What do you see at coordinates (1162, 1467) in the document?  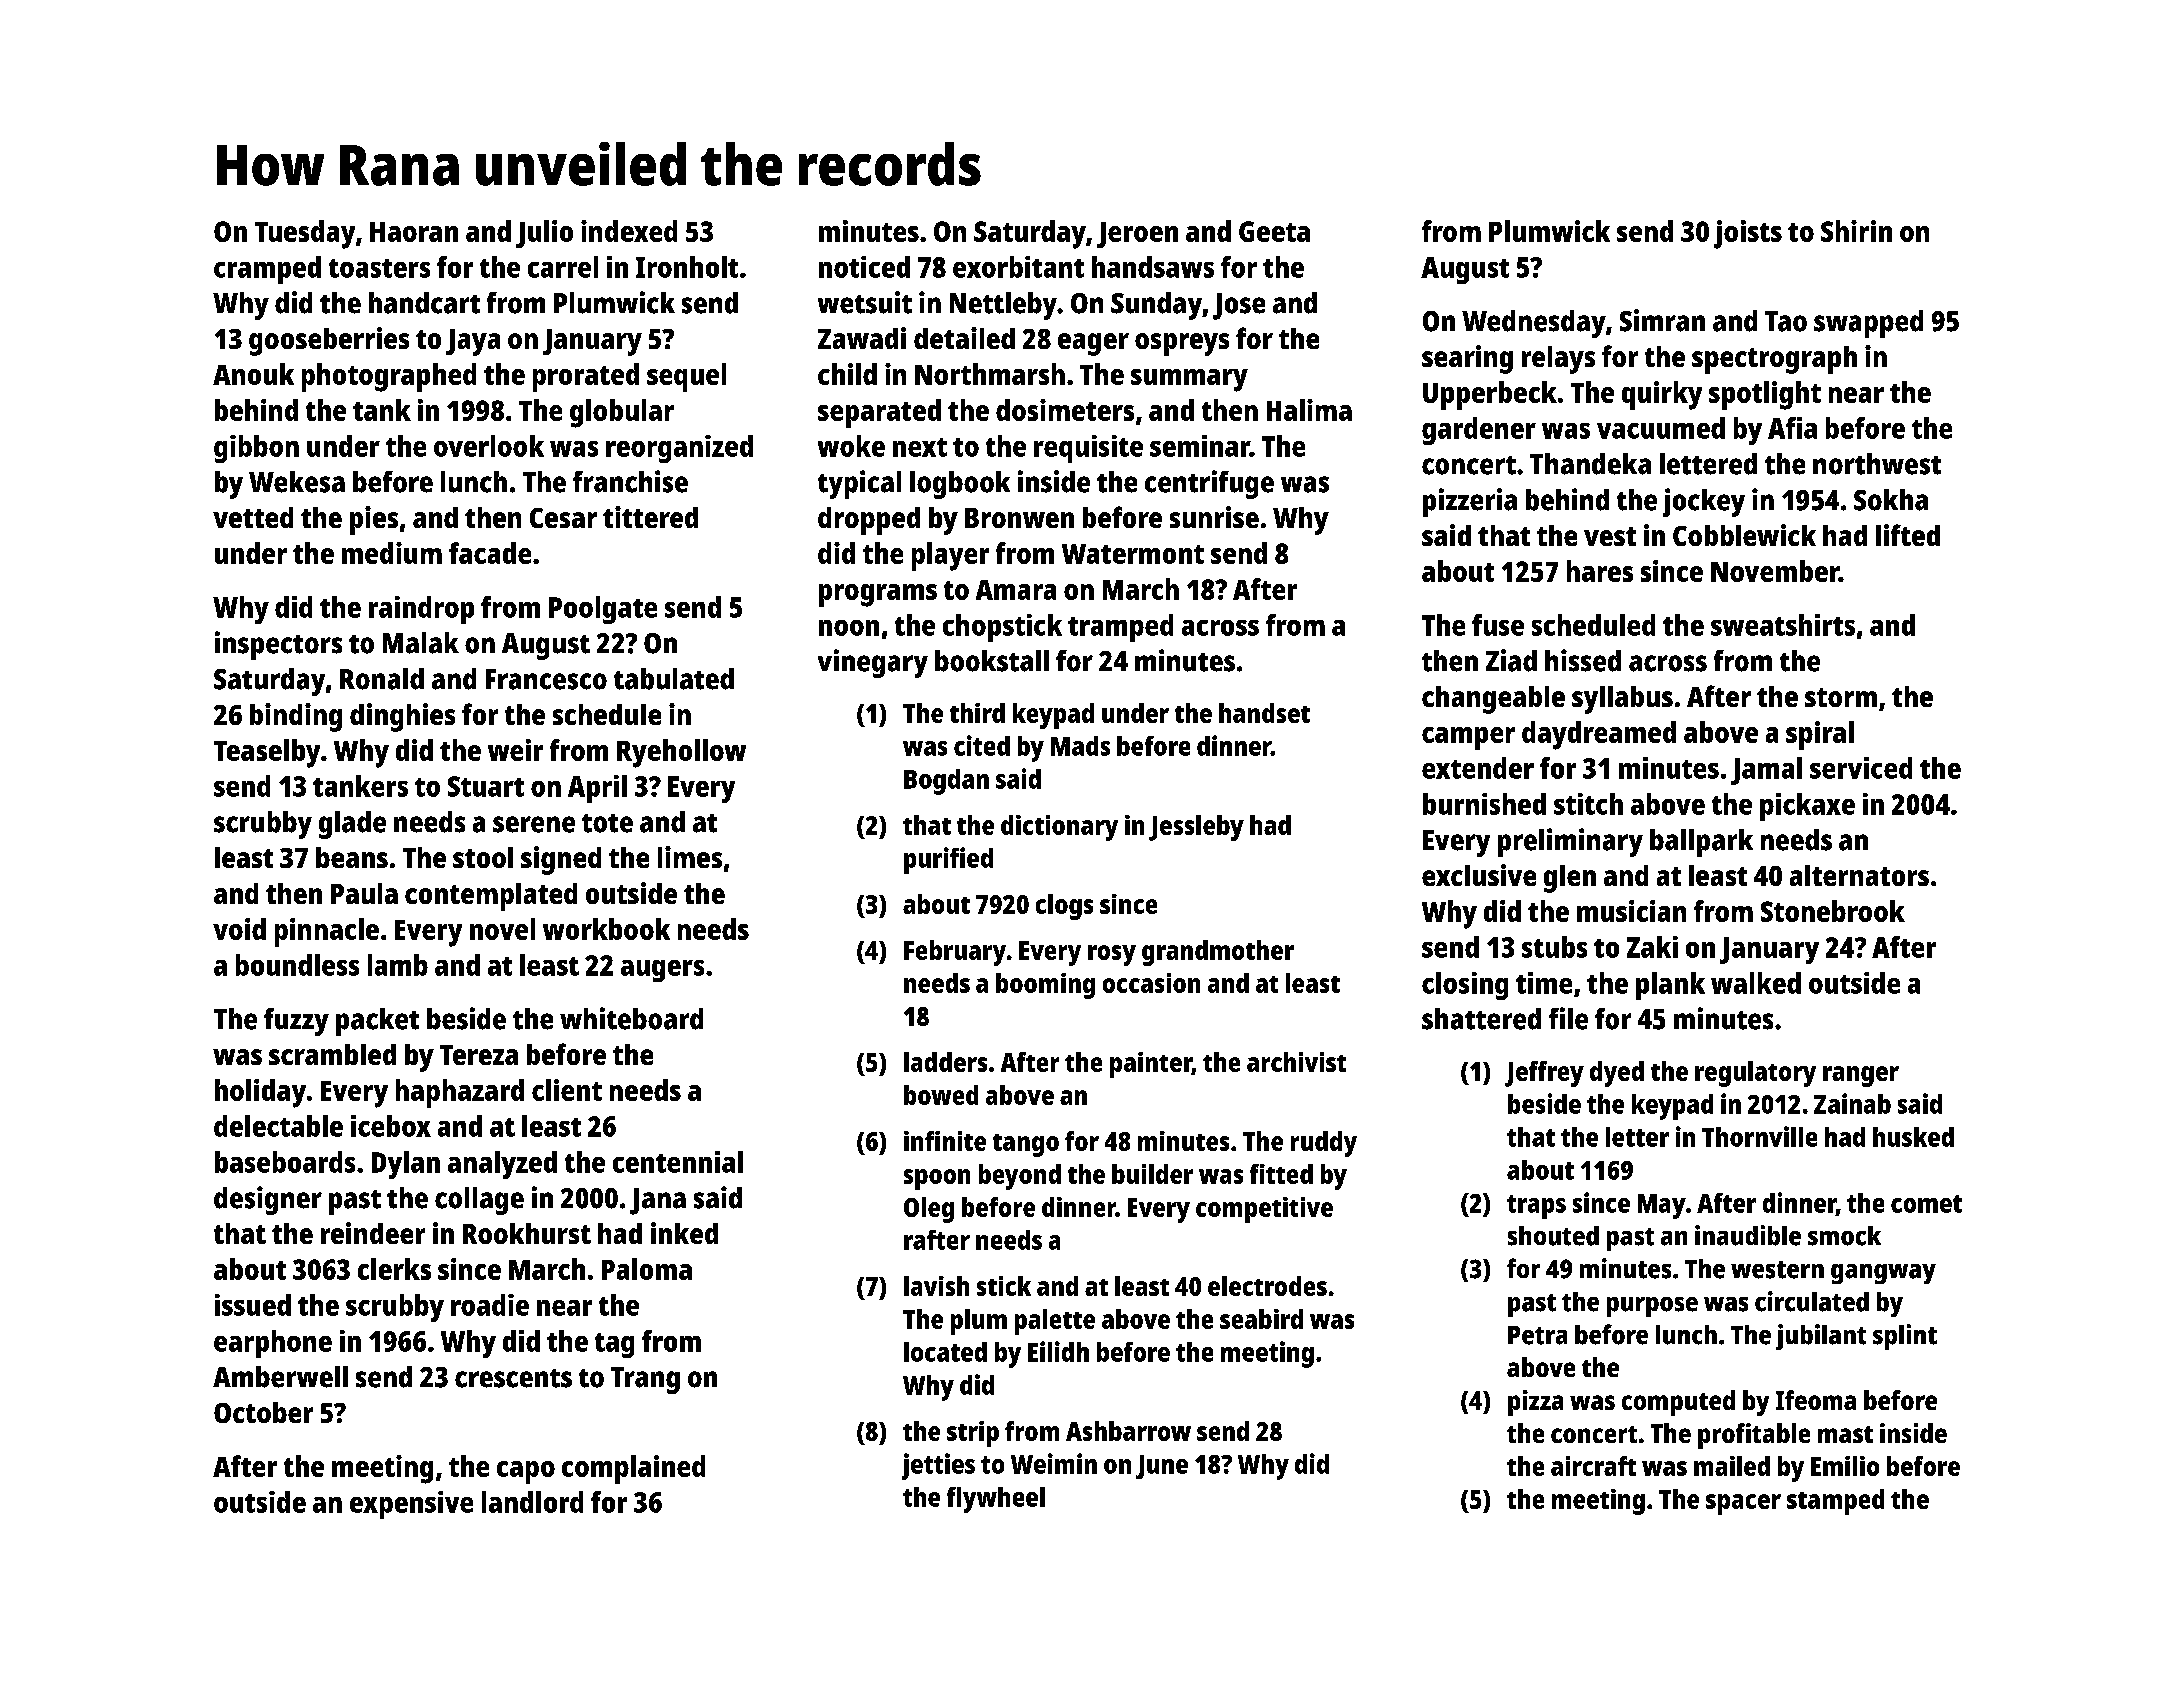 I see `June` at bounding box center [1162, 1467].
